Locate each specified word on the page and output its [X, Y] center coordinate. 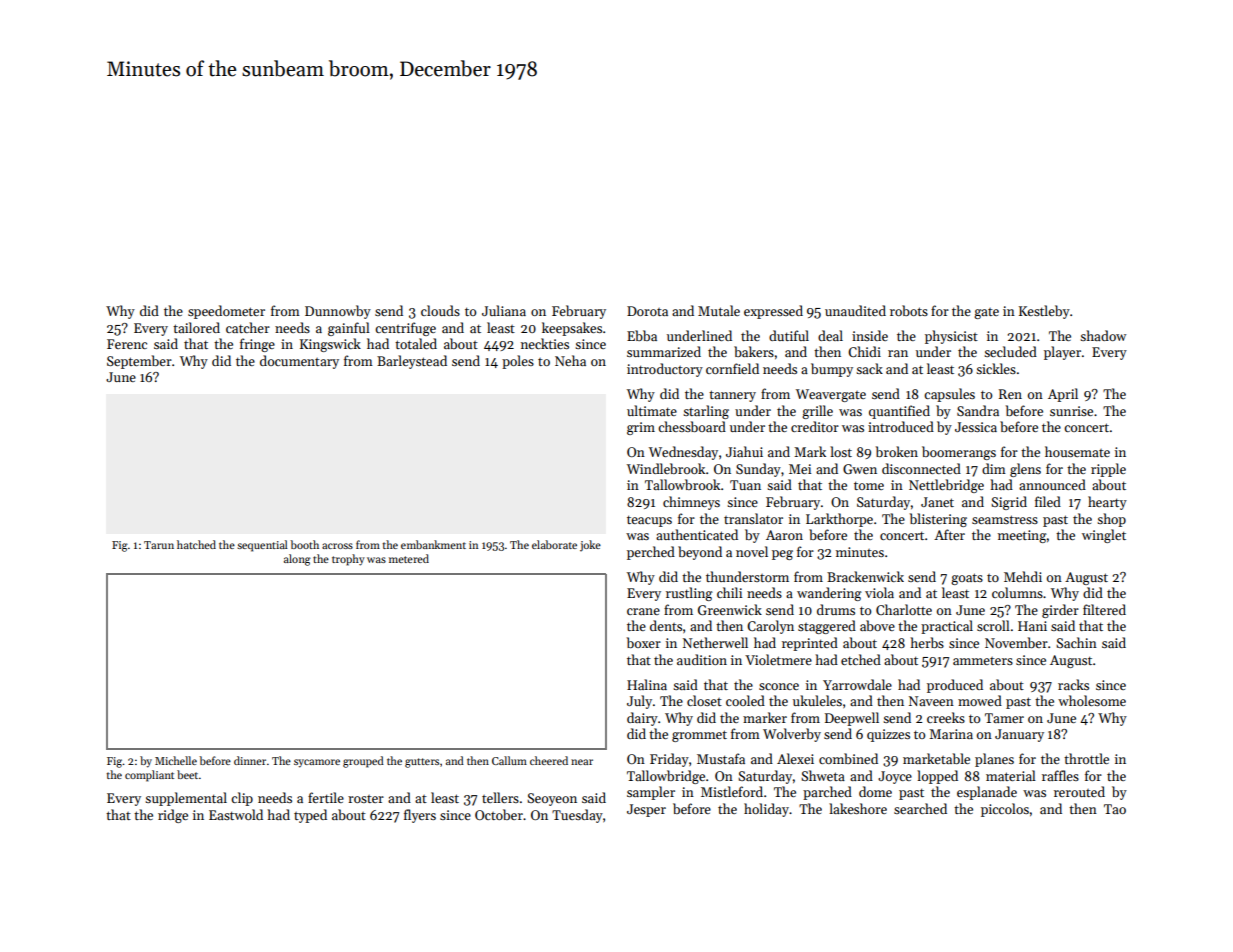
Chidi [864, 351]
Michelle [176, 760]
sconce [779, 686]
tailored [196, 327]
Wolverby [792, 735]
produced [955, 686]
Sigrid [1009, 503]
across [337, 546]
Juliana [504, 310]
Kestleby [1044, 312]
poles [518, 362]
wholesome [1092, 700]
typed [310, 816]
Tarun [159, 545]
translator [753, 518]
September [139, 362]
